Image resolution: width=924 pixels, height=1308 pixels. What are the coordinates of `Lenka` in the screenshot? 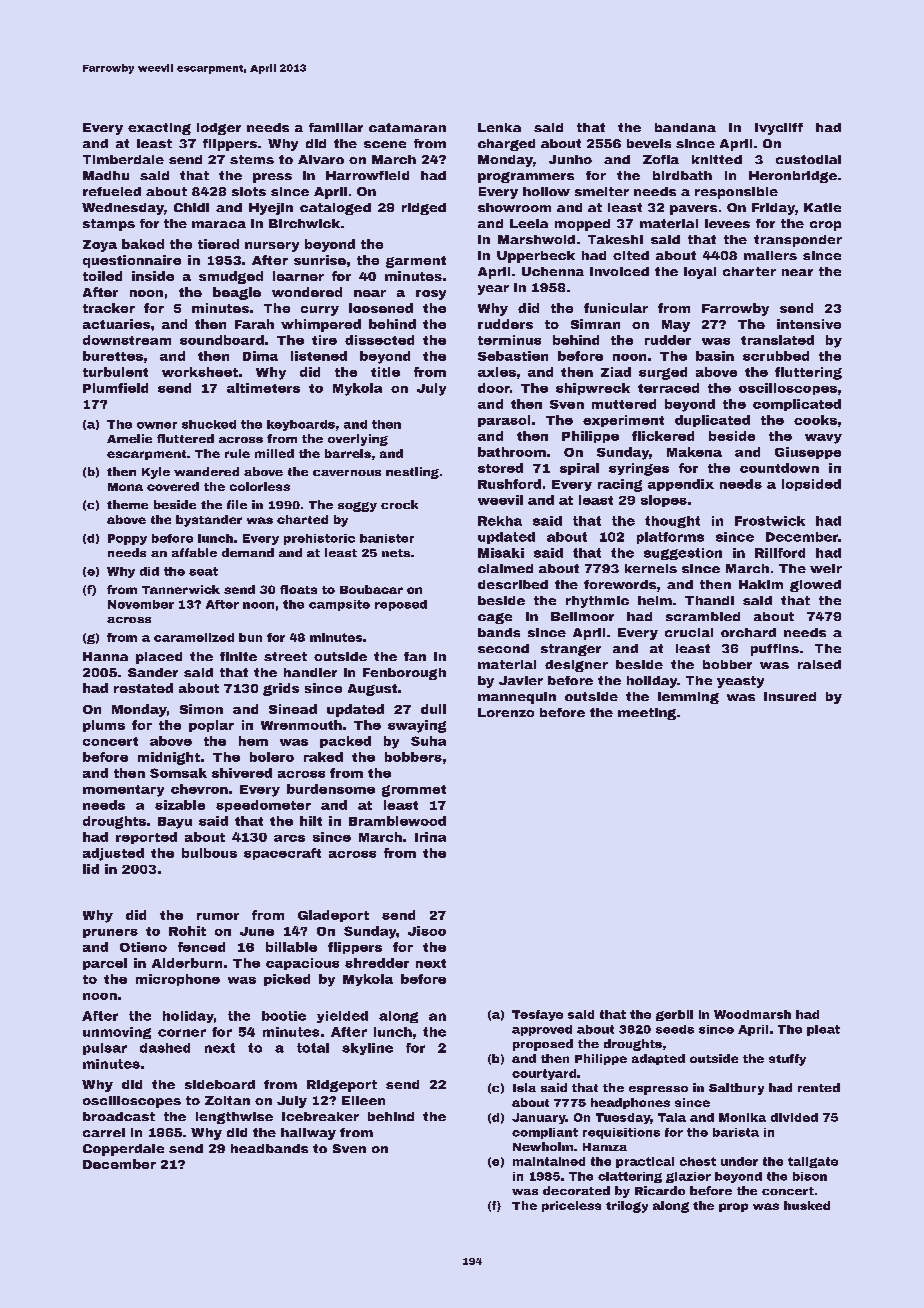 It's located at (499, 127).
